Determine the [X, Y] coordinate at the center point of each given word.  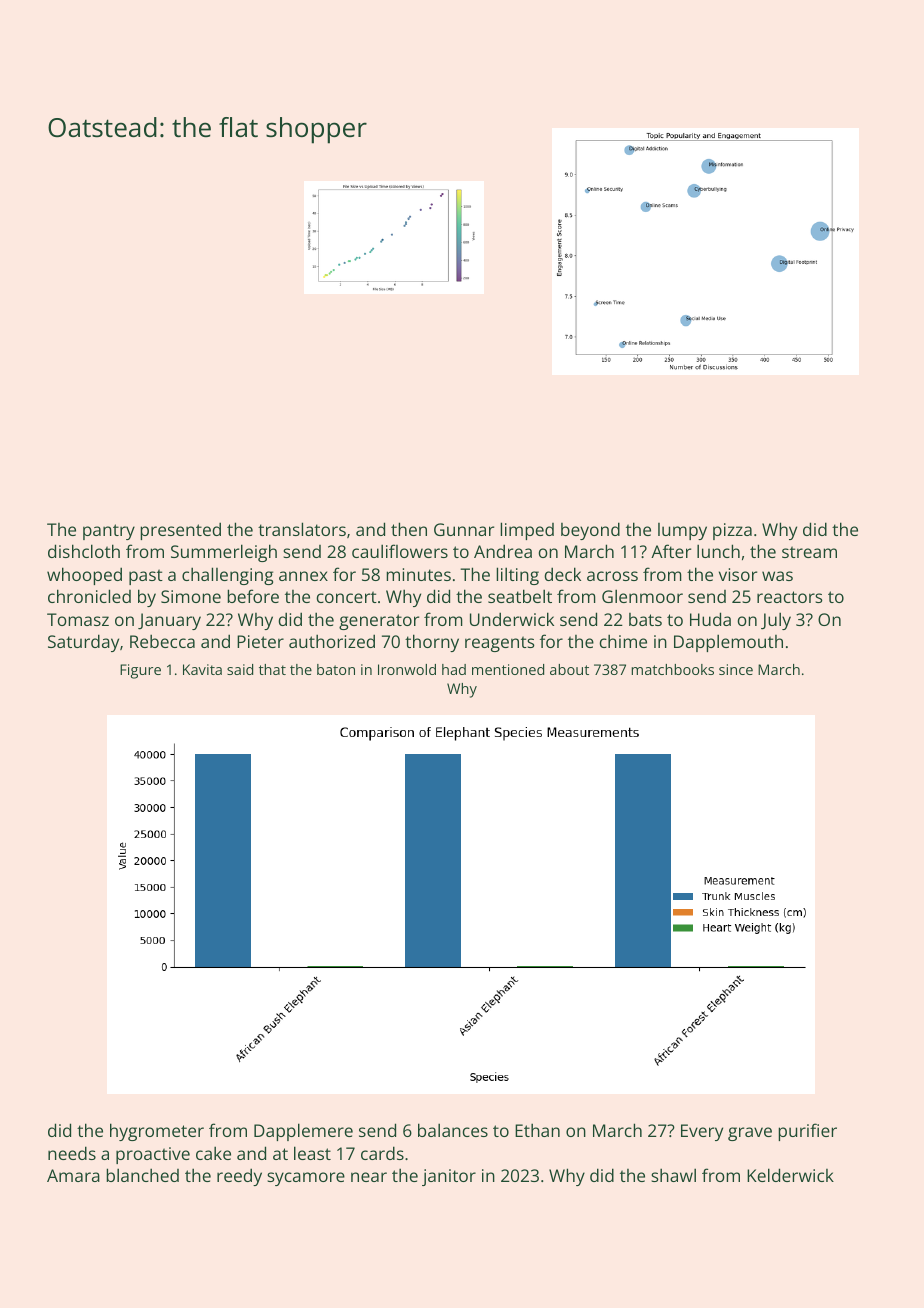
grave [750, 1134]
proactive [153, 1155]
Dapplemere [303, 1132]
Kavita [202, 669]
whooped [84, 576]
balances [453, 1130]
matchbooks [672, 669]
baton [336, 669]
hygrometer [157, 1132]
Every [702, 1132]
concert [347, 597]
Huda [710, 619]
